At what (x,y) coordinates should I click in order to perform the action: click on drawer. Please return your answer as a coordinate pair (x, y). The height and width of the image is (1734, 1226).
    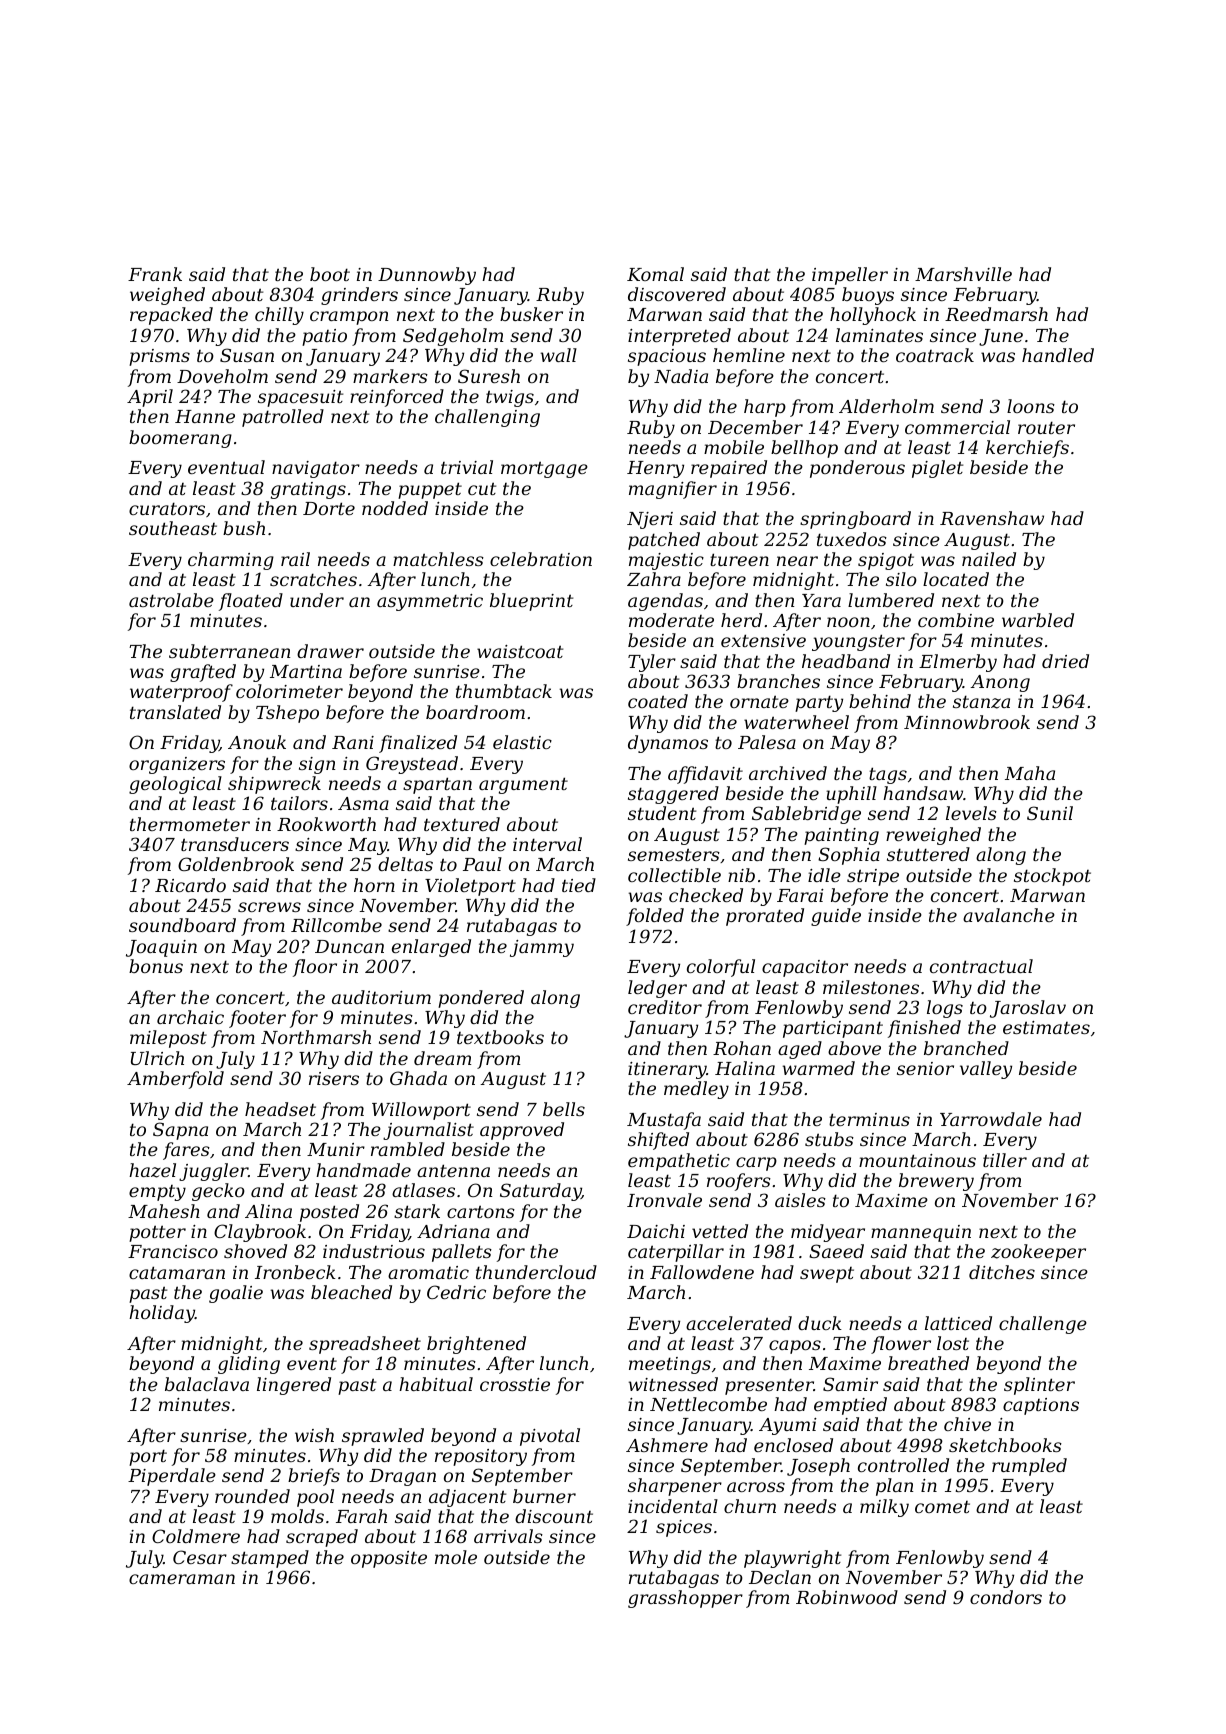
    Looking at the image, I should click on (330, 651).
